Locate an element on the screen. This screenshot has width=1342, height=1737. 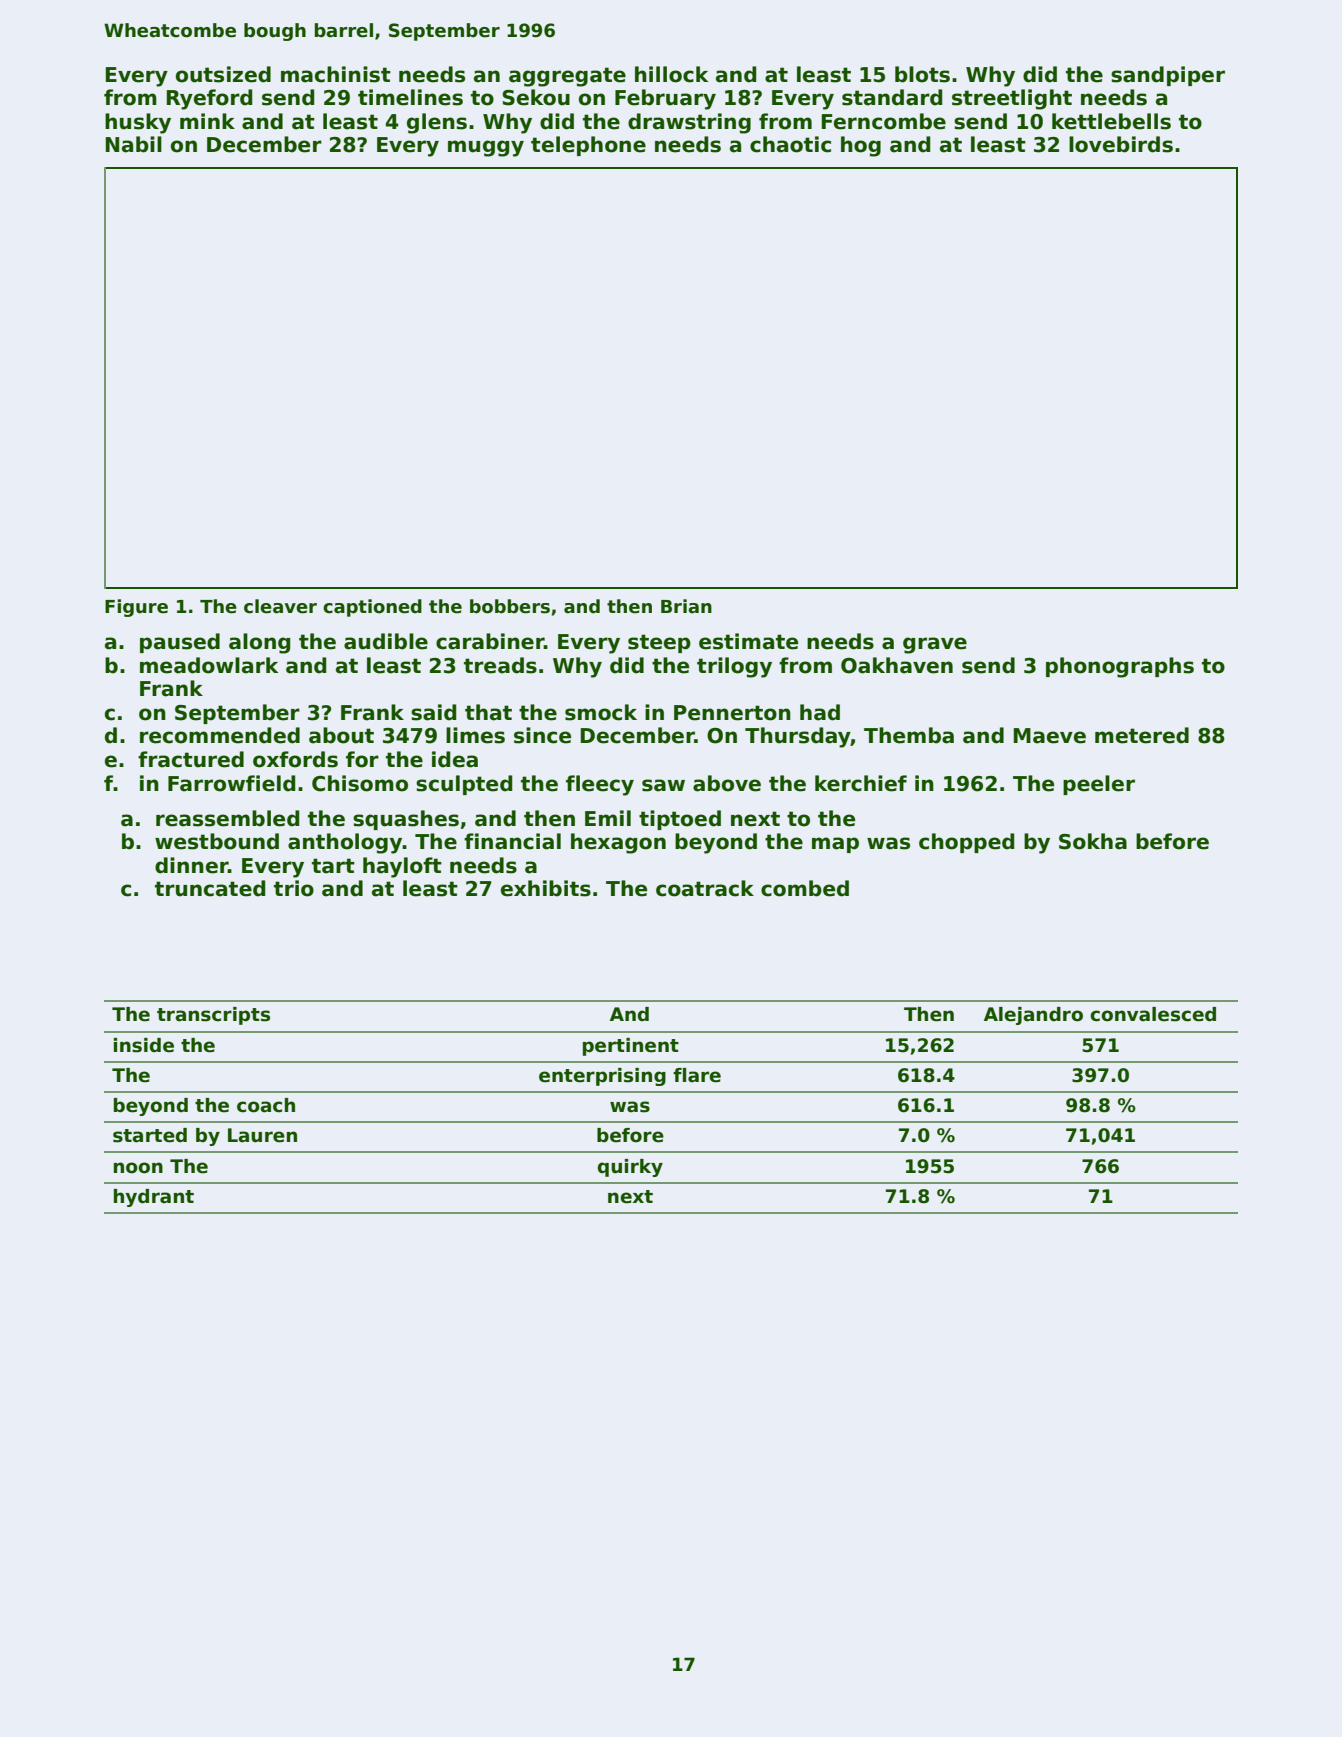
transcripts is located at coordinates (213, 1016).
